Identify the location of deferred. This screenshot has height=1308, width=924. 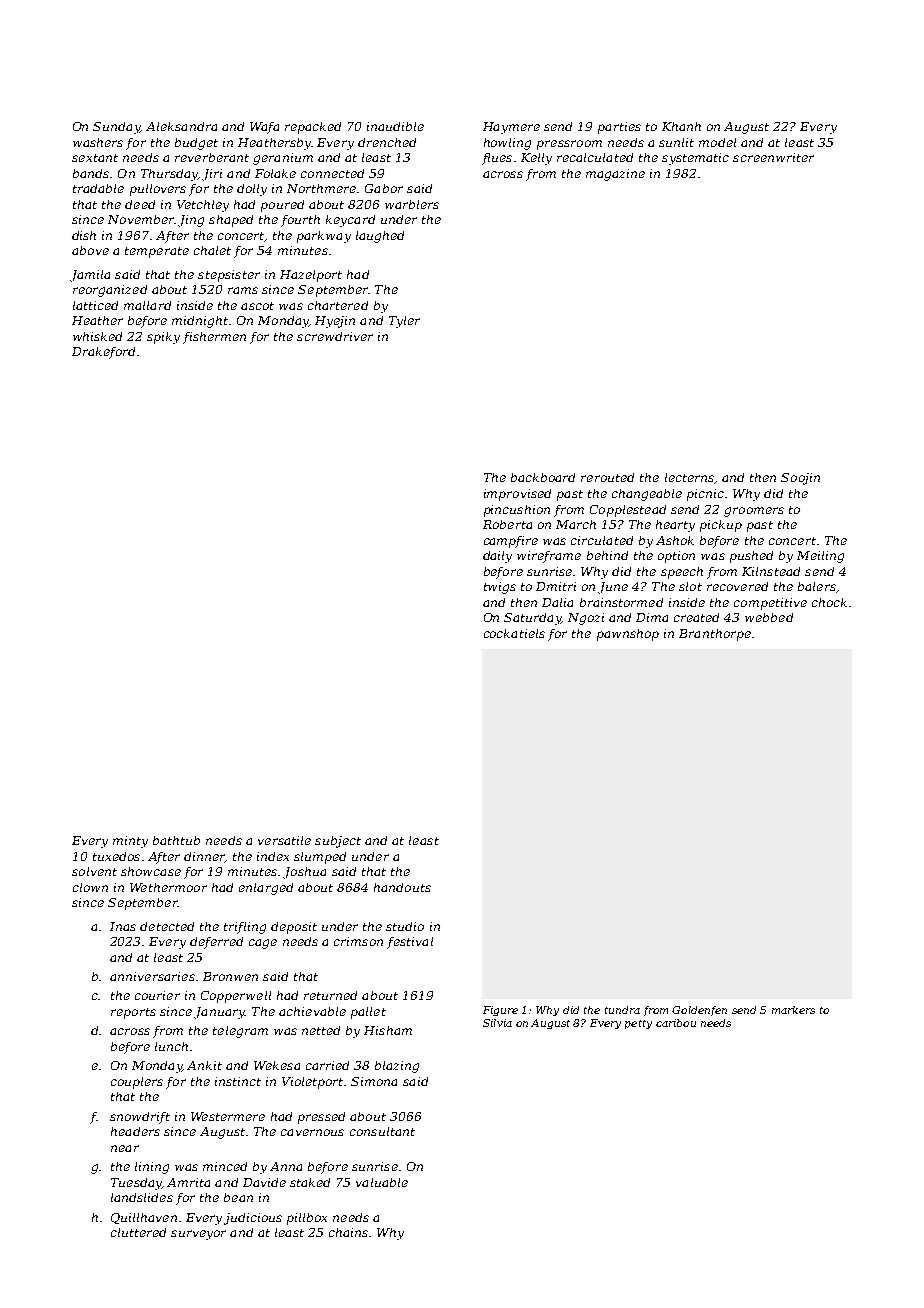
(216, 943).
